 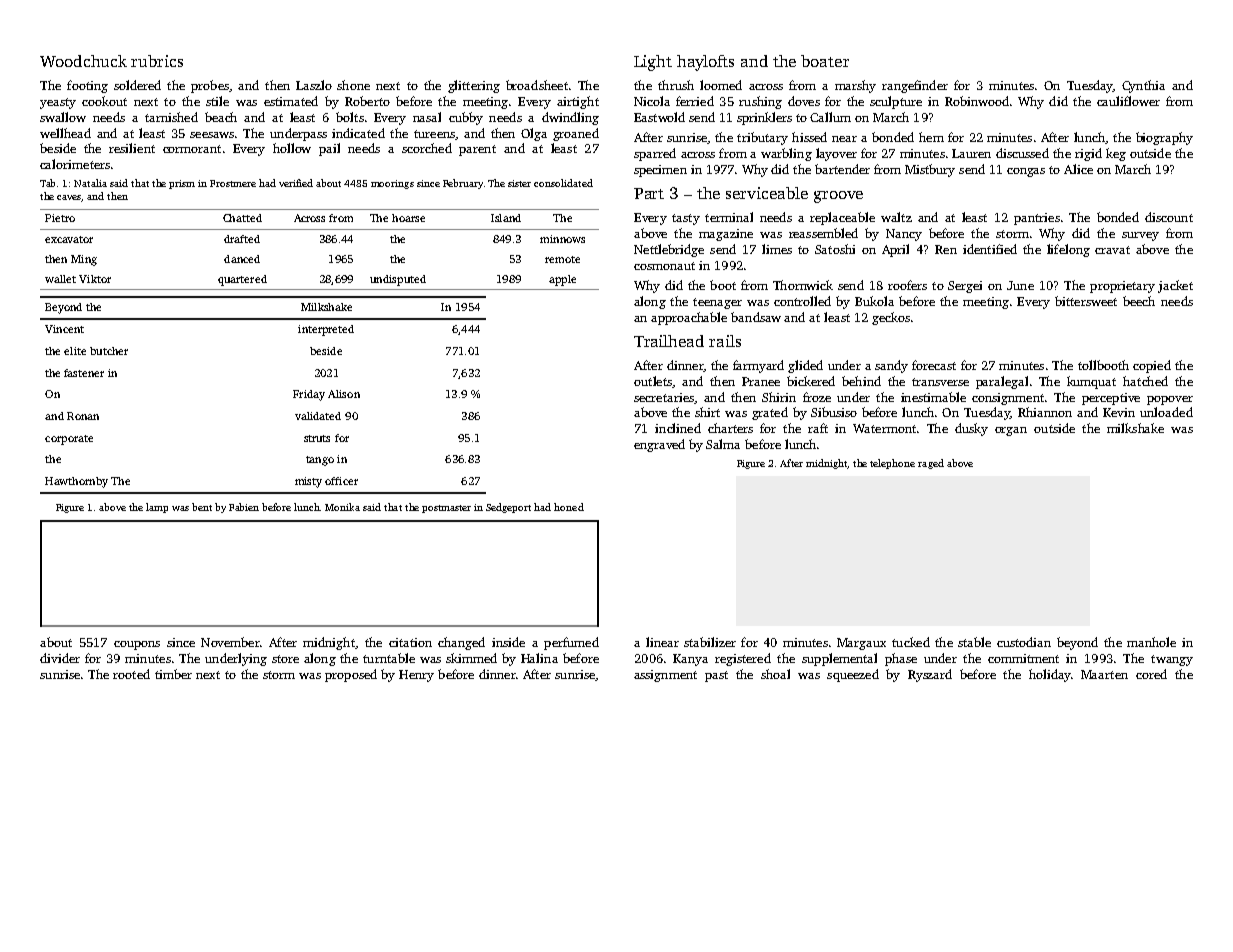 I want to click on controlled, so click(x=802, y=301).
